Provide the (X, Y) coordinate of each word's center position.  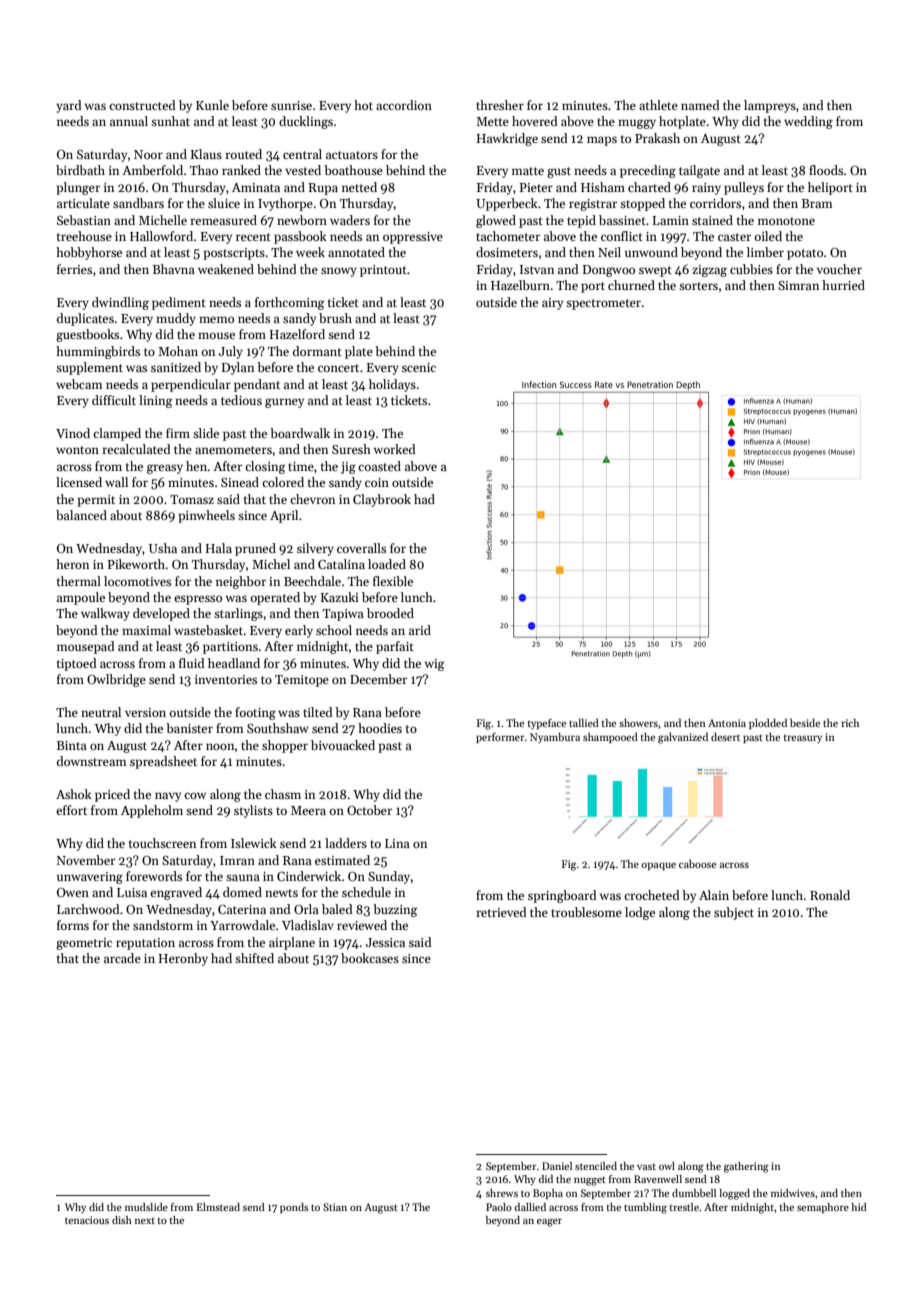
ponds (294, 1208)
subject (734, 913)
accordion (404, 105)
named (700, 105)
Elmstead (218, 1207)
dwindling (120, 303)
